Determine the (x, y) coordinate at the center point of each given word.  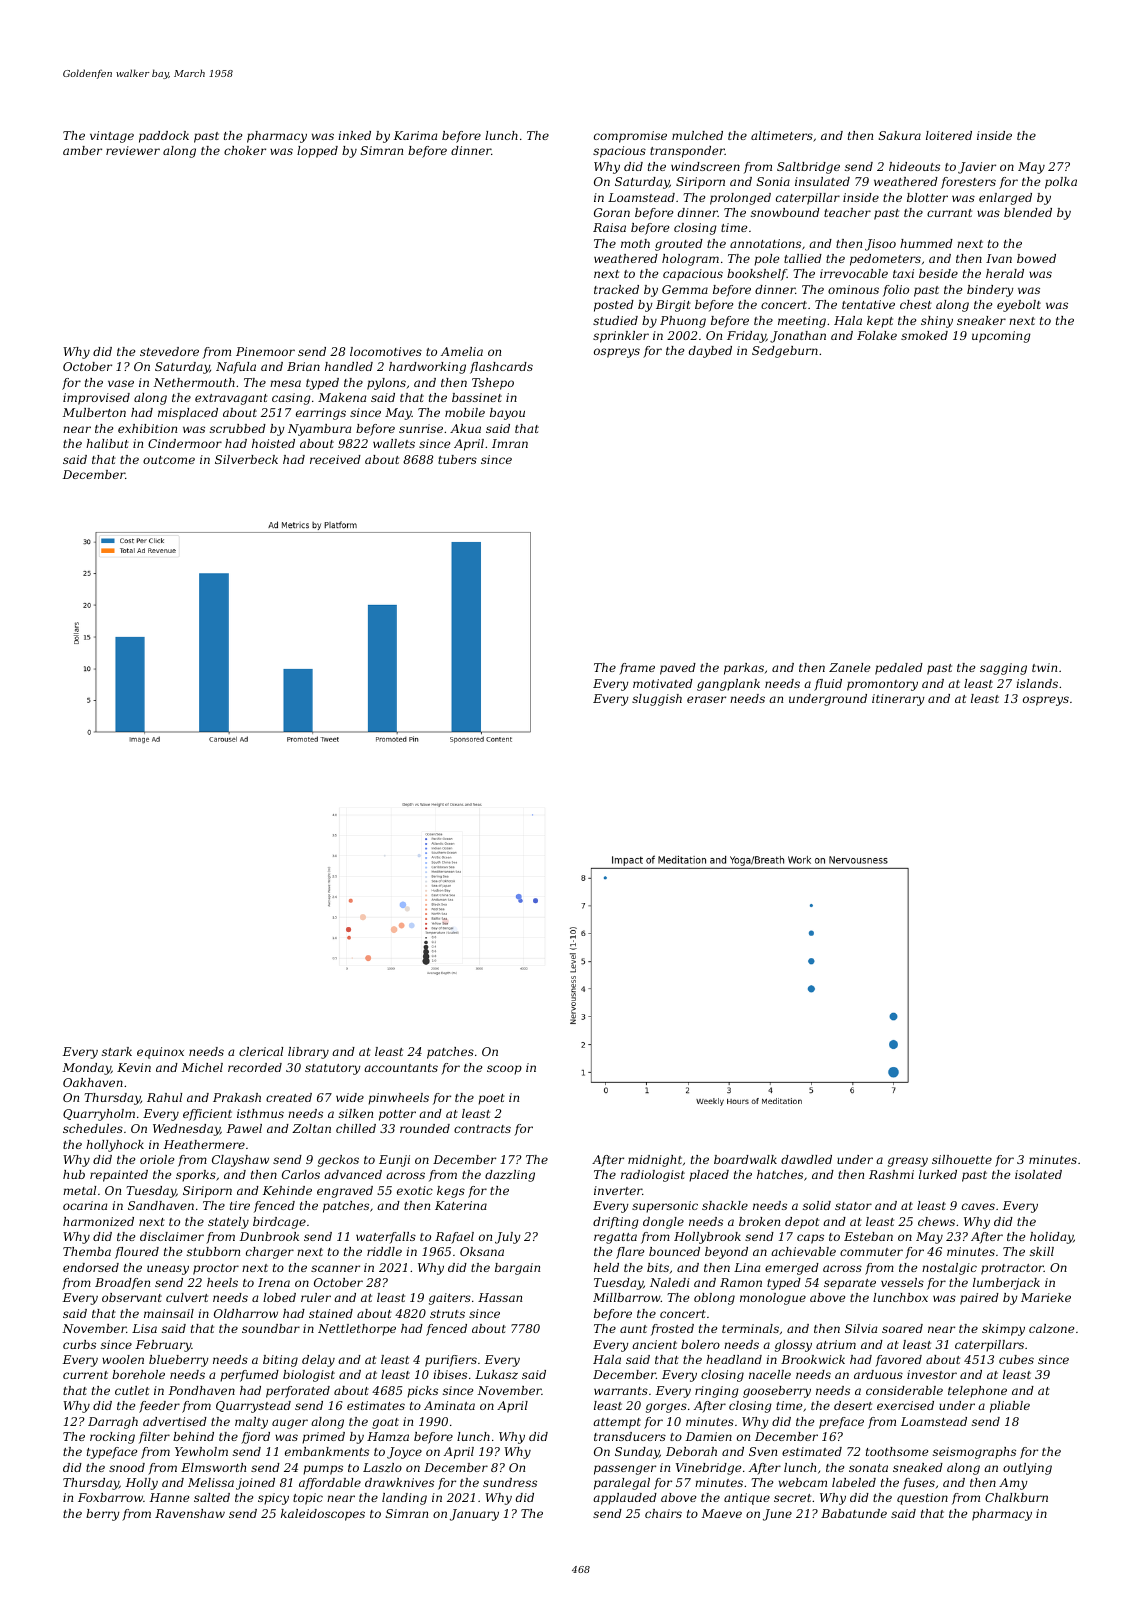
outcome (169, 460)
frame (637, 669)
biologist (309, 1376)
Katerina (461, 1205)
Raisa (609, 227)
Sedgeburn (785, 352)
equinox (160, 1053)
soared (902, 1328)
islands (1037, 683)
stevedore (169, 351)
